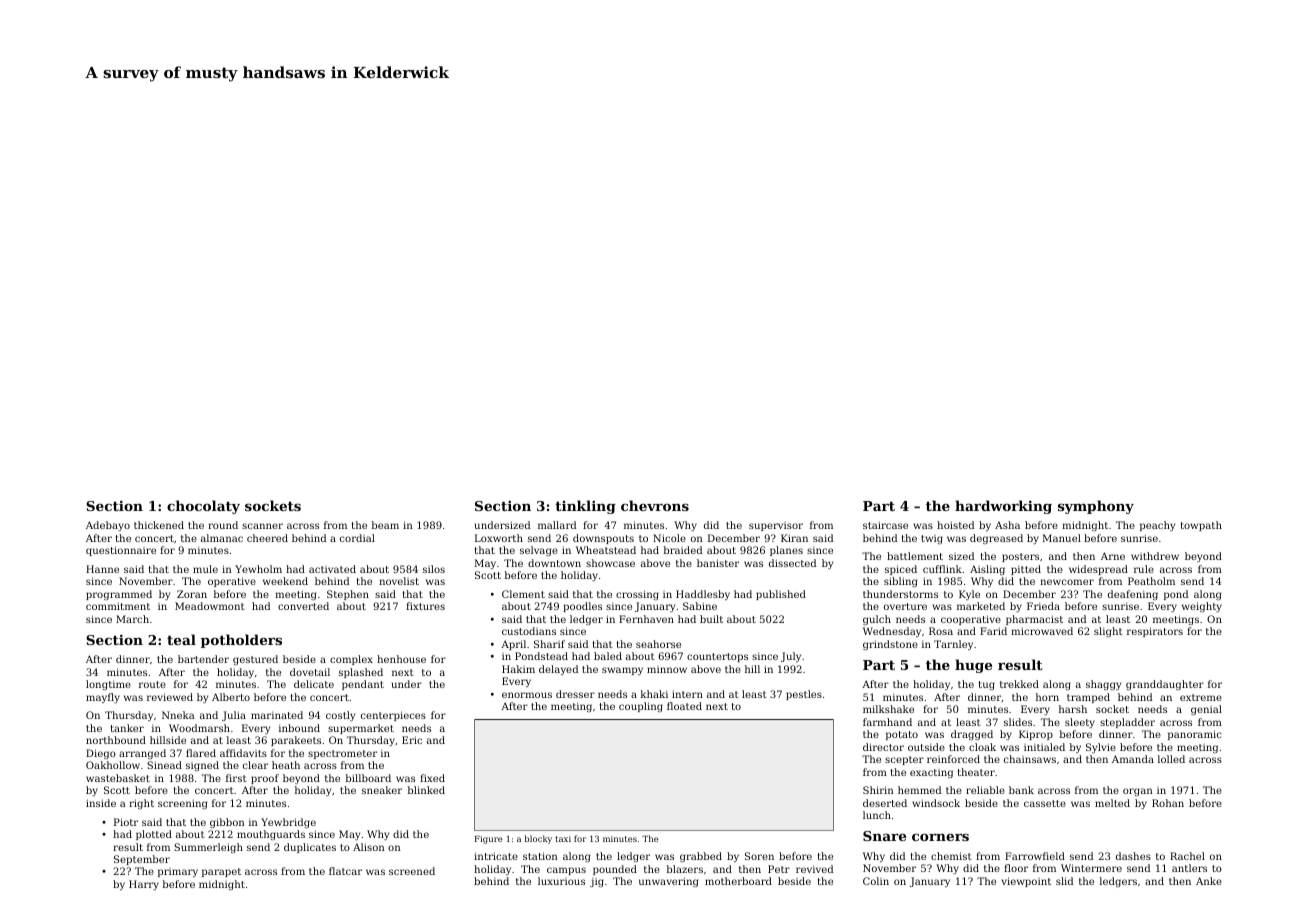 The height and width of the screenshot is (924, 1308). Describe the element at coordinates (154, 835) in the screenshot. I see `plotted` at that location.
